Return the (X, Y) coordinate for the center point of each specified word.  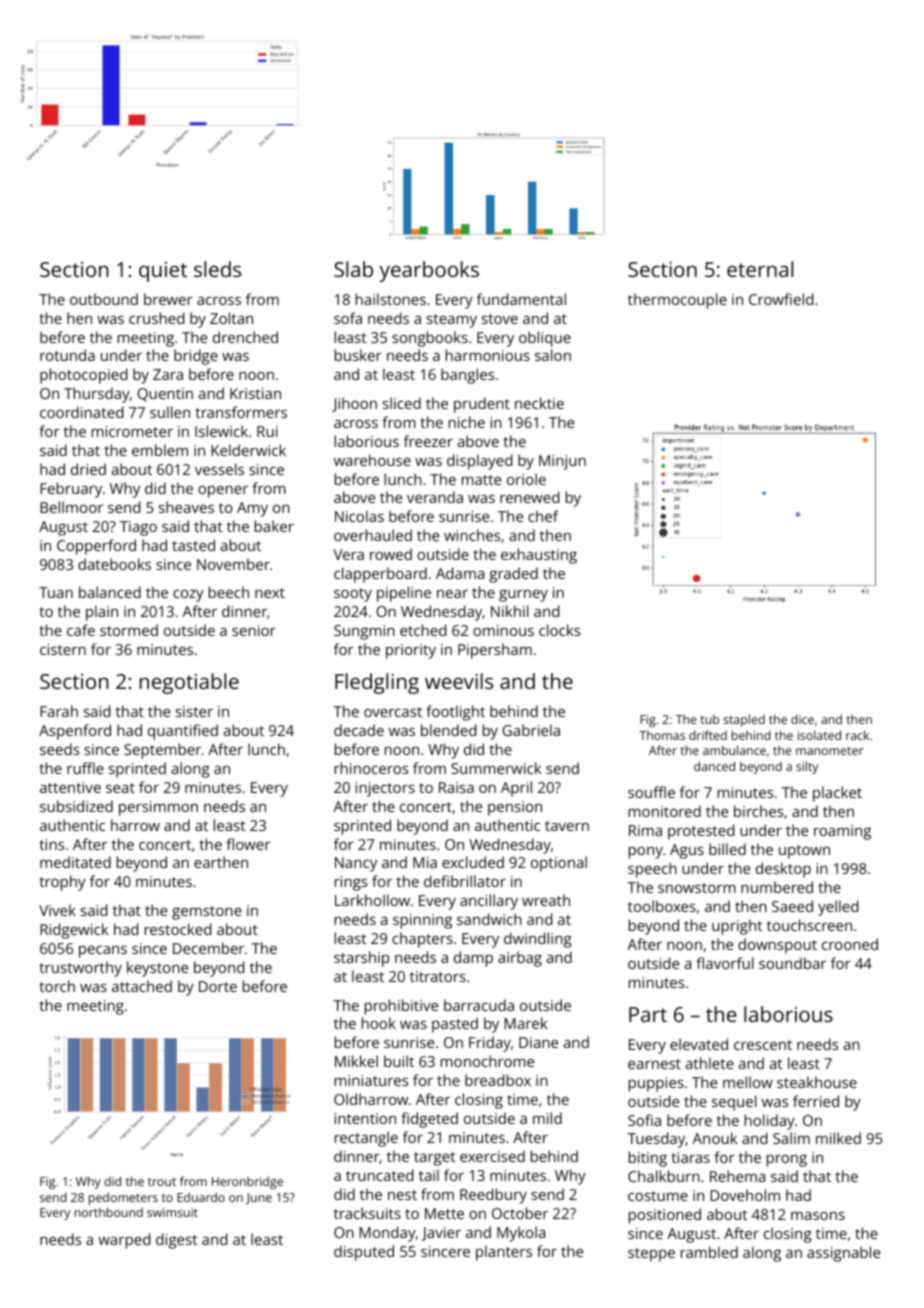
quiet (163, 272)
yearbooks (429, 271)
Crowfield (781, 299)
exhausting (539, 556)
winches (472, 535)
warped (124, 1241)
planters (504, 1253)
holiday (770, 1122)
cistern (63, 649)
